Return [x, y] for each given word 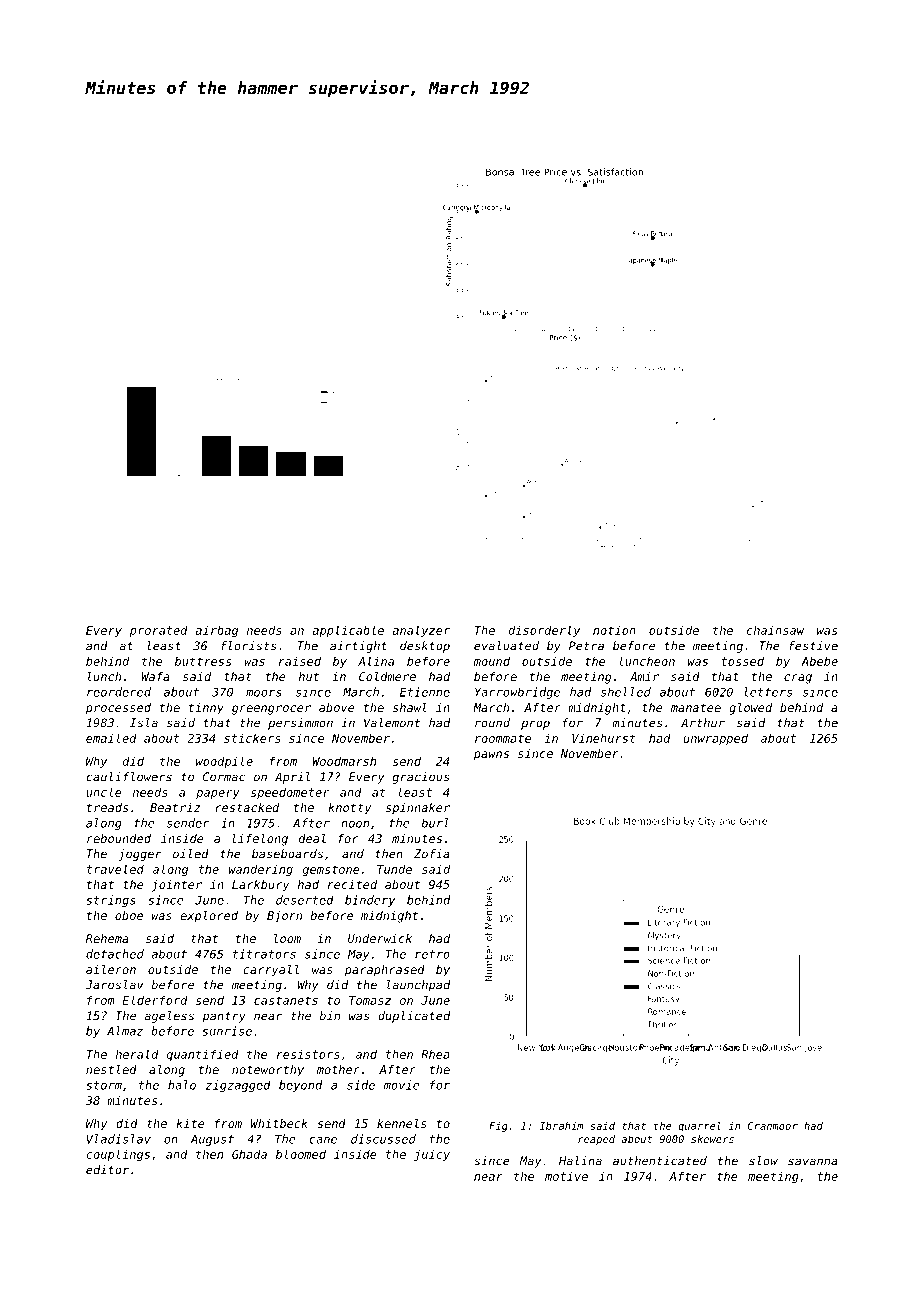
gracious [421, 778]
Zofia [432, 854]
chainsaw [775, 630]
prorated [159, 631]
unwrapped [716, 739]
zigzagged [238, 1086]
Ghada [249, 1154]
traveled [115, 869]
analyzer [421, 631]
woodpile [224, 762]
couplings [118, 1155]
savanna [813, 1162]
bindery [370, 901]
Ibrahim [561, 1126]
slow [763, 1161]
